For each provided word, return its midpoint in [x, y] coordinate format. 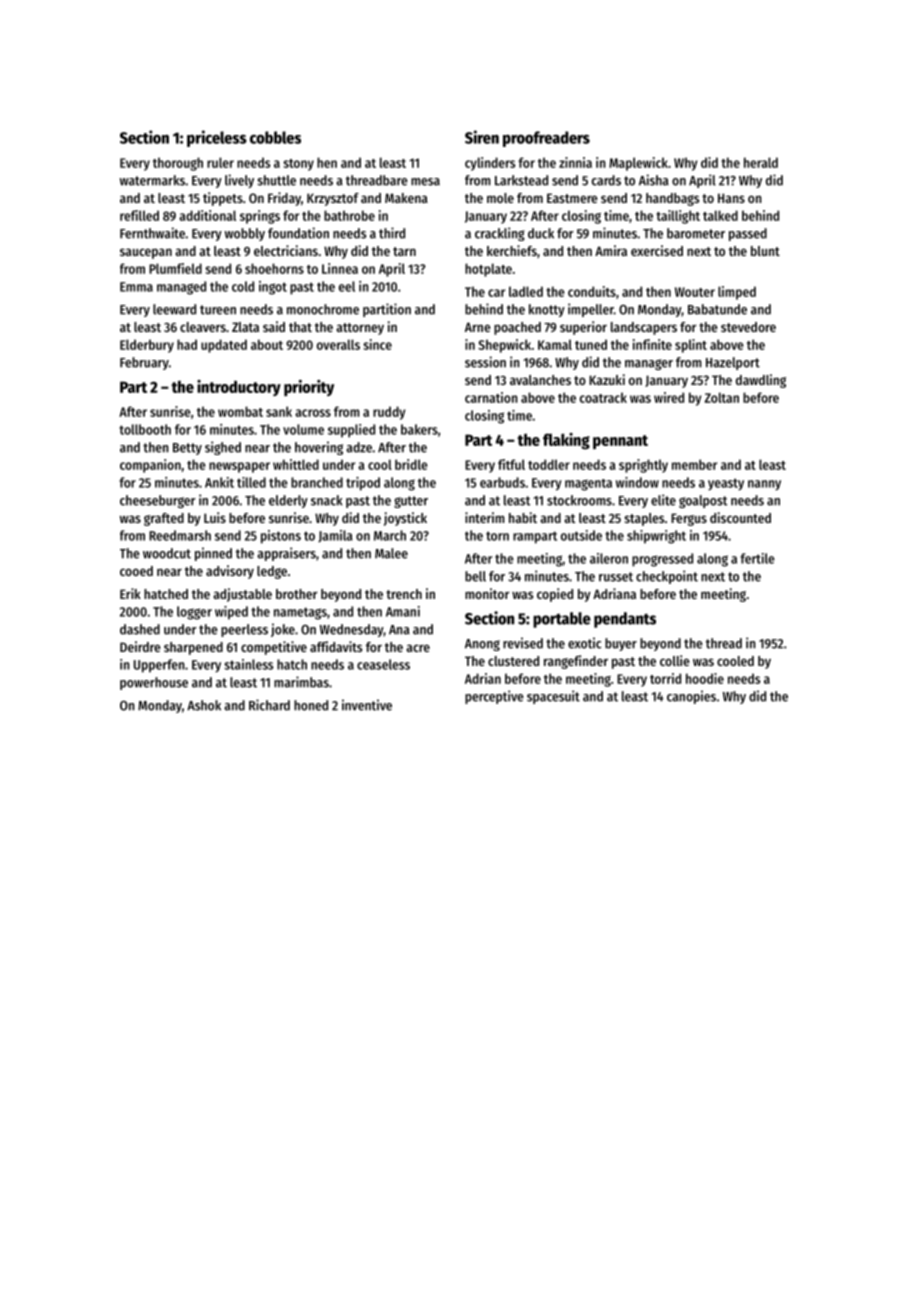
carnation [491, 397]
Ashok [204, 705]
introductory [239, 388]
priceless [217, 138]
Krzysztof [333, 199]
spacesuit [553, 697]
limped [737, 293]
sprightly [643, 466]
